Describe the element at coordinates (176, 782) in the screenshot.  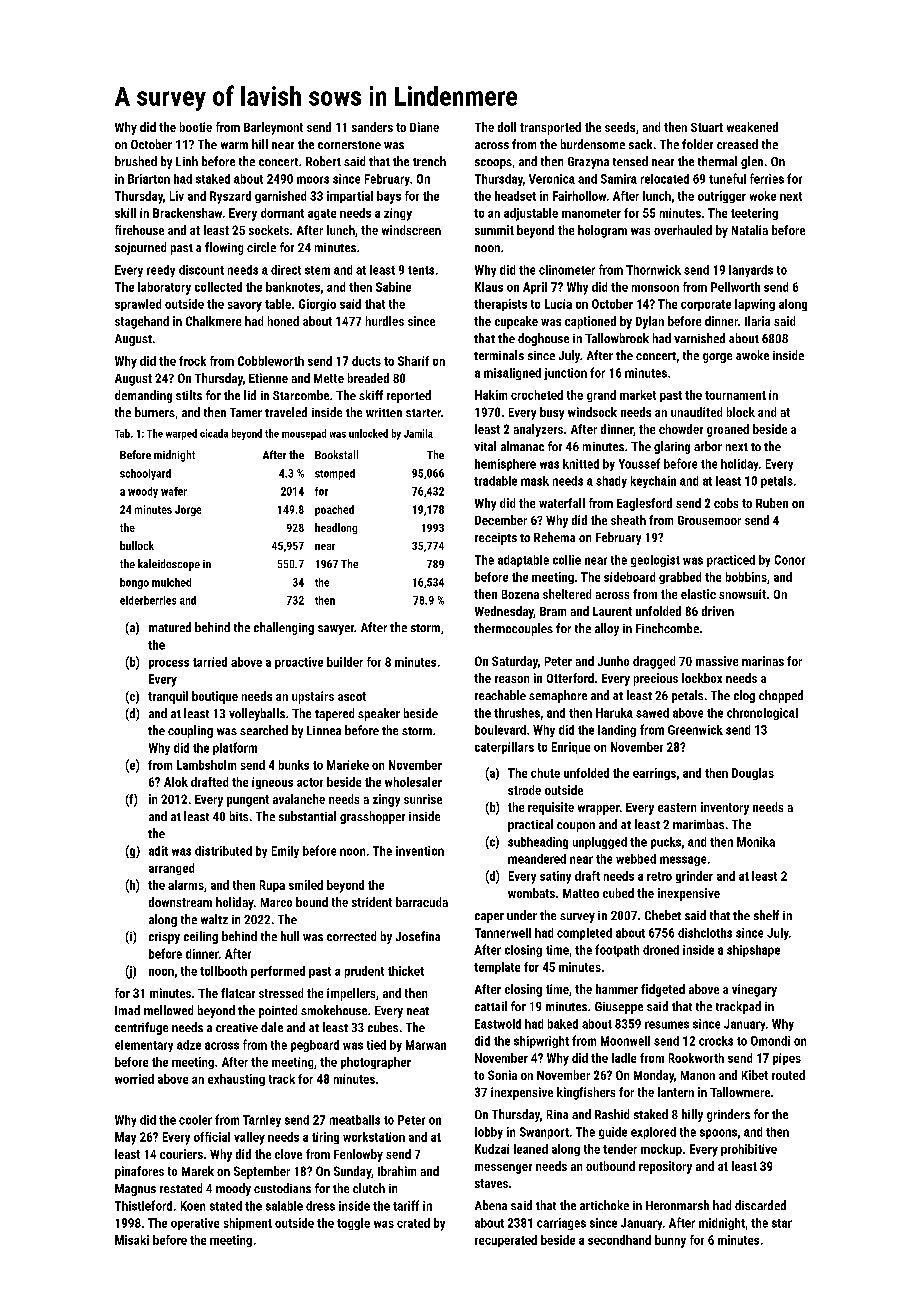
I see `Alok` at that location.
